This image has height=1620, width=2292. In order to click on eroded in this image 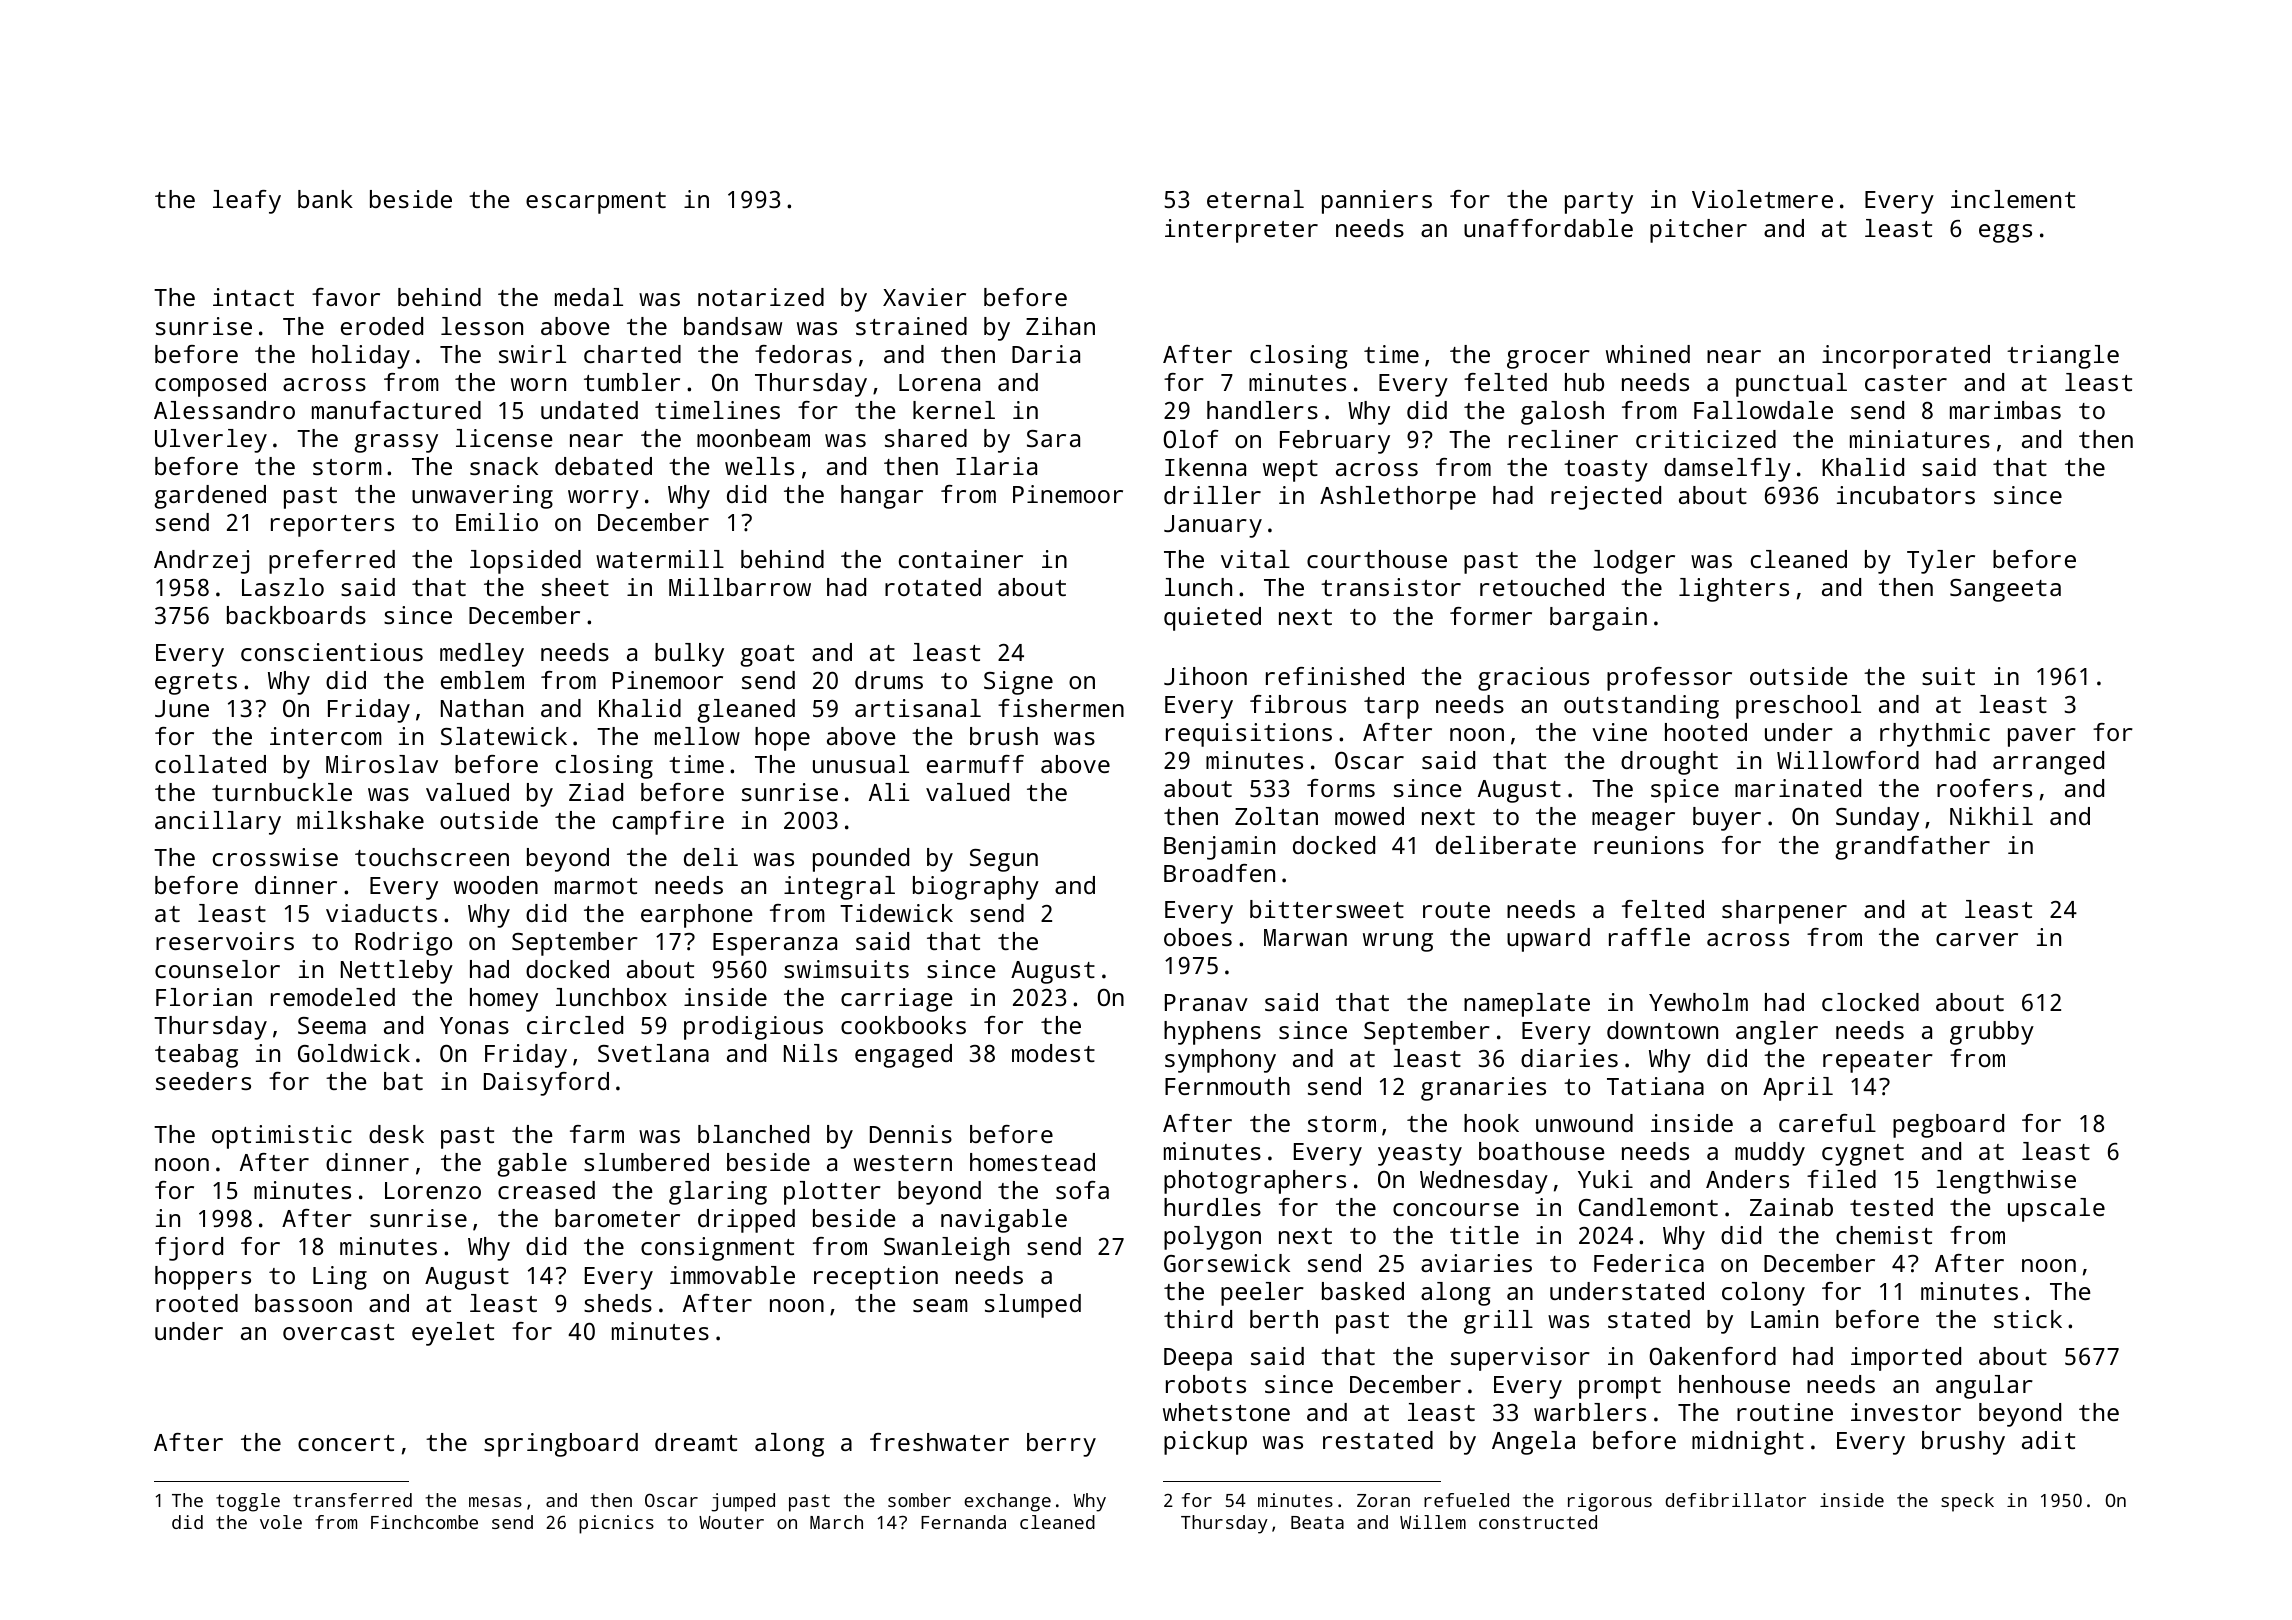, I will do `click(382, 326)`.
